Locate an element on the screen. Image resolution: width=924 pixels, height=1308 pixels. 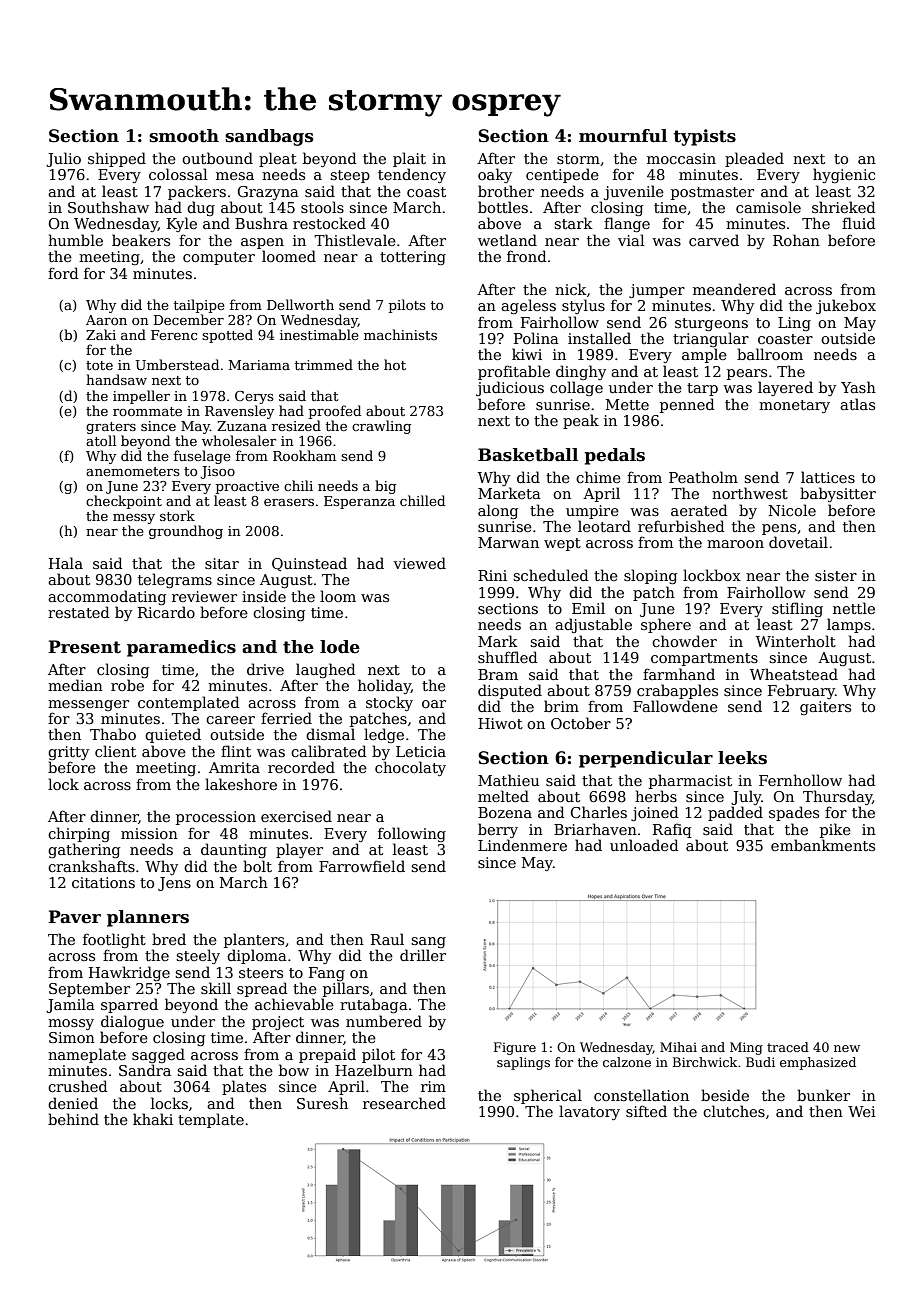
jukebox is located at coordinates (846, 306).
